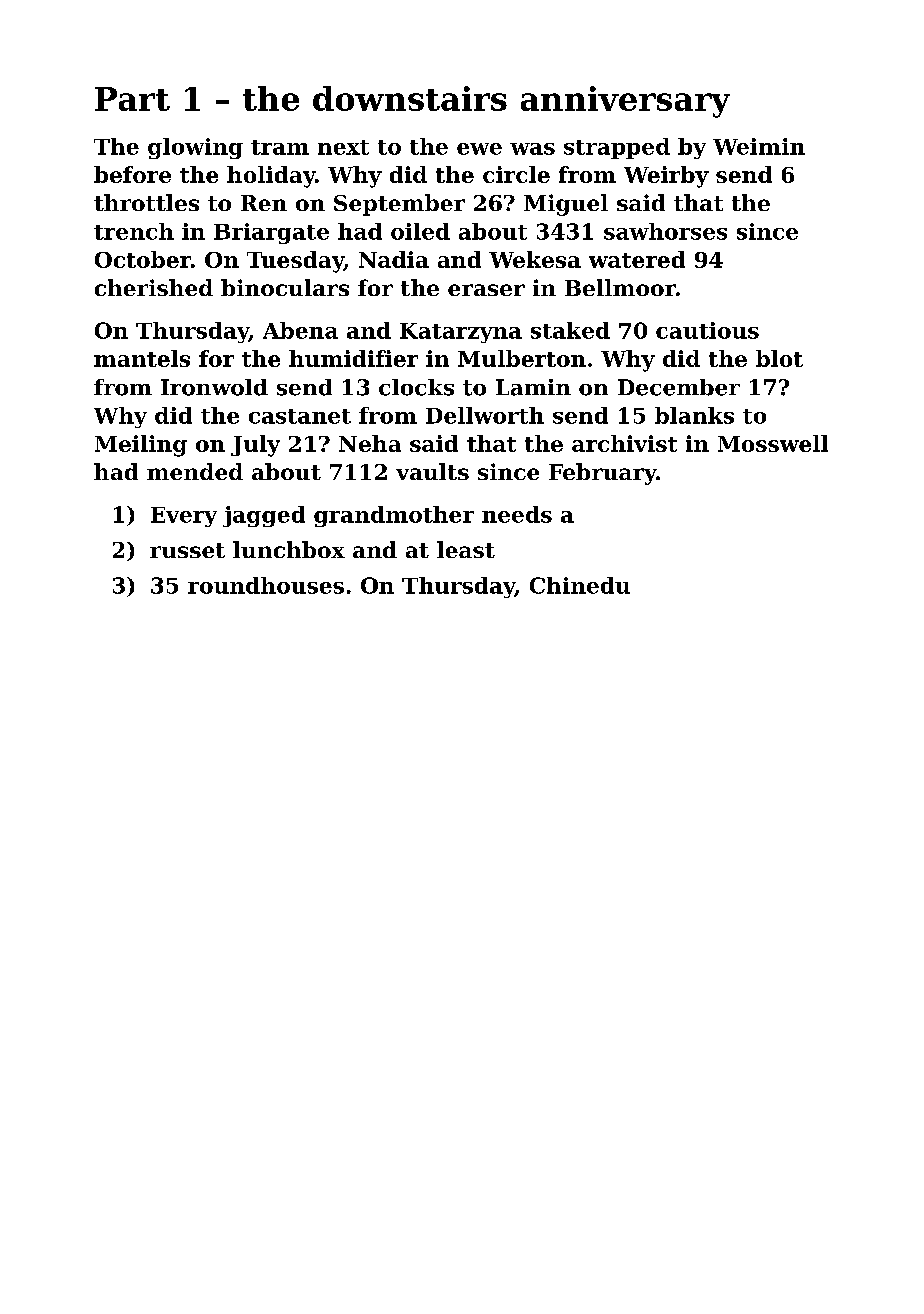 This image has width=924, height=1314. I want to click on lunchbox, so click(289, 549).
